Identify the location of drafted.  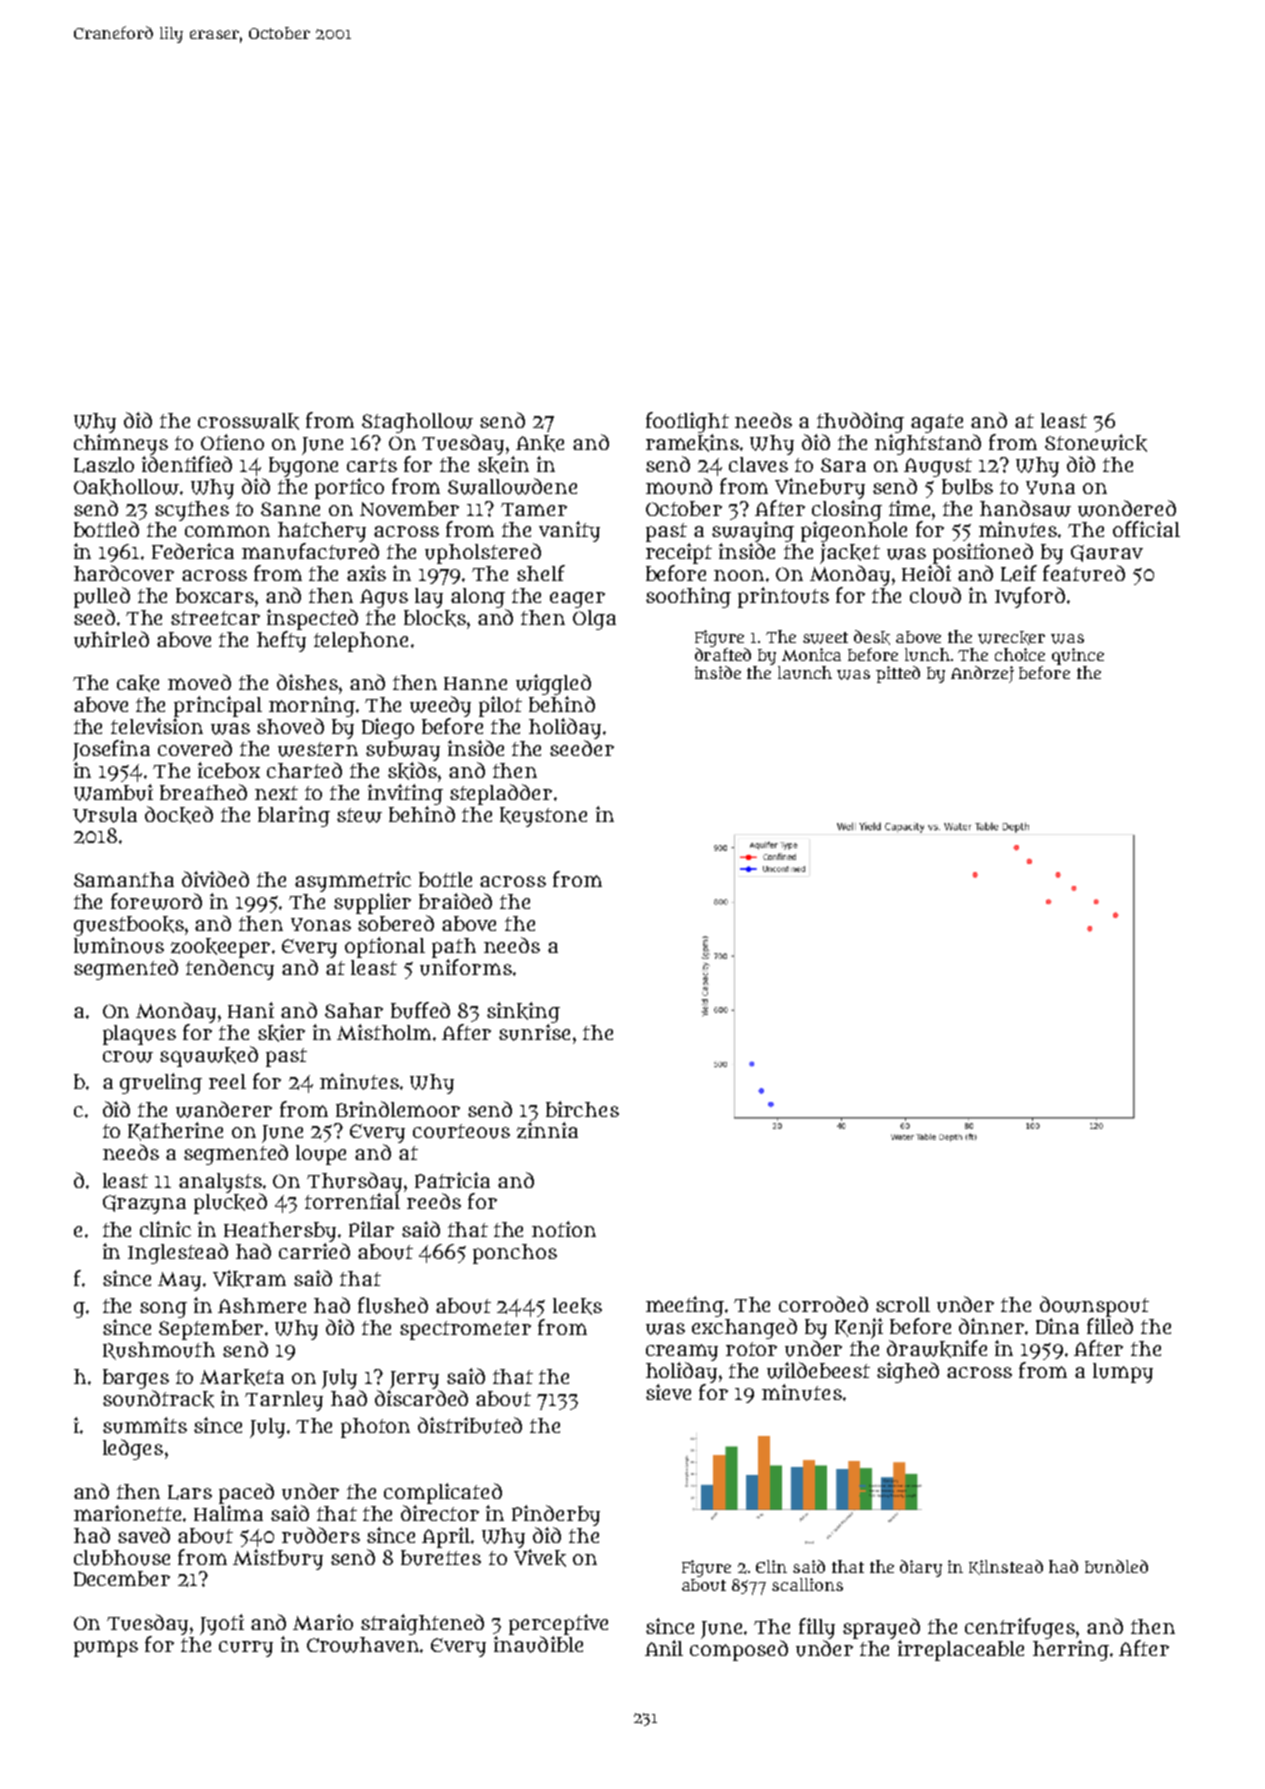
(723, 654).
